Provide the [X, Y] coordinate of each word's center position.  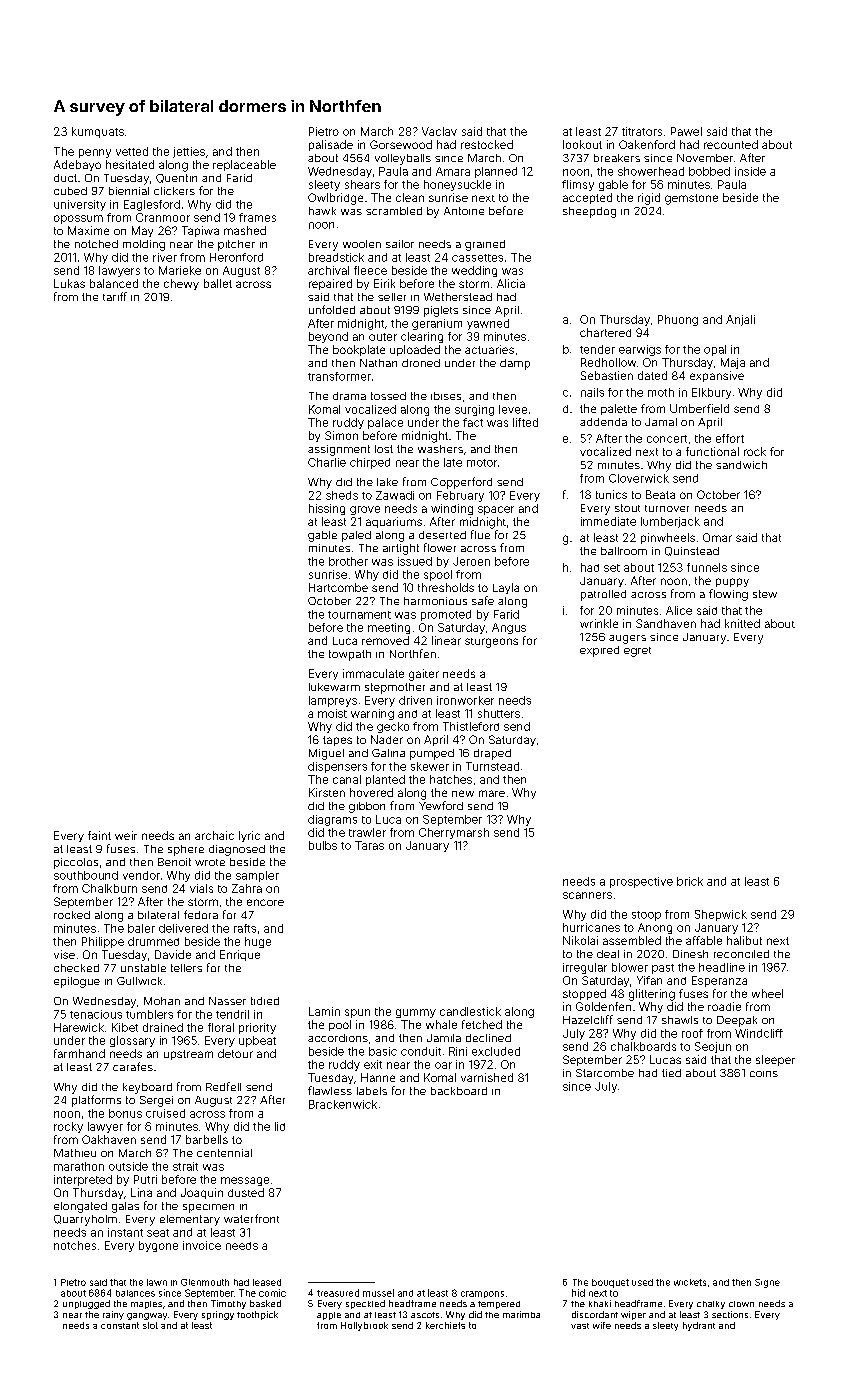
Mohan [162, 1001]
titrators [642, 131]
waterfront [251, 1218]
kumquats [98, 132]
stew [765, 594]
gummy [416, 1013]
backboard [459, 1091]
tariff [115, 296]
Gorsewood [401, 144]
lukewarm [334, 687]
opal [715, 350]
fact [473, 422]
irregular [585, 968]
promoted [446, 615]
